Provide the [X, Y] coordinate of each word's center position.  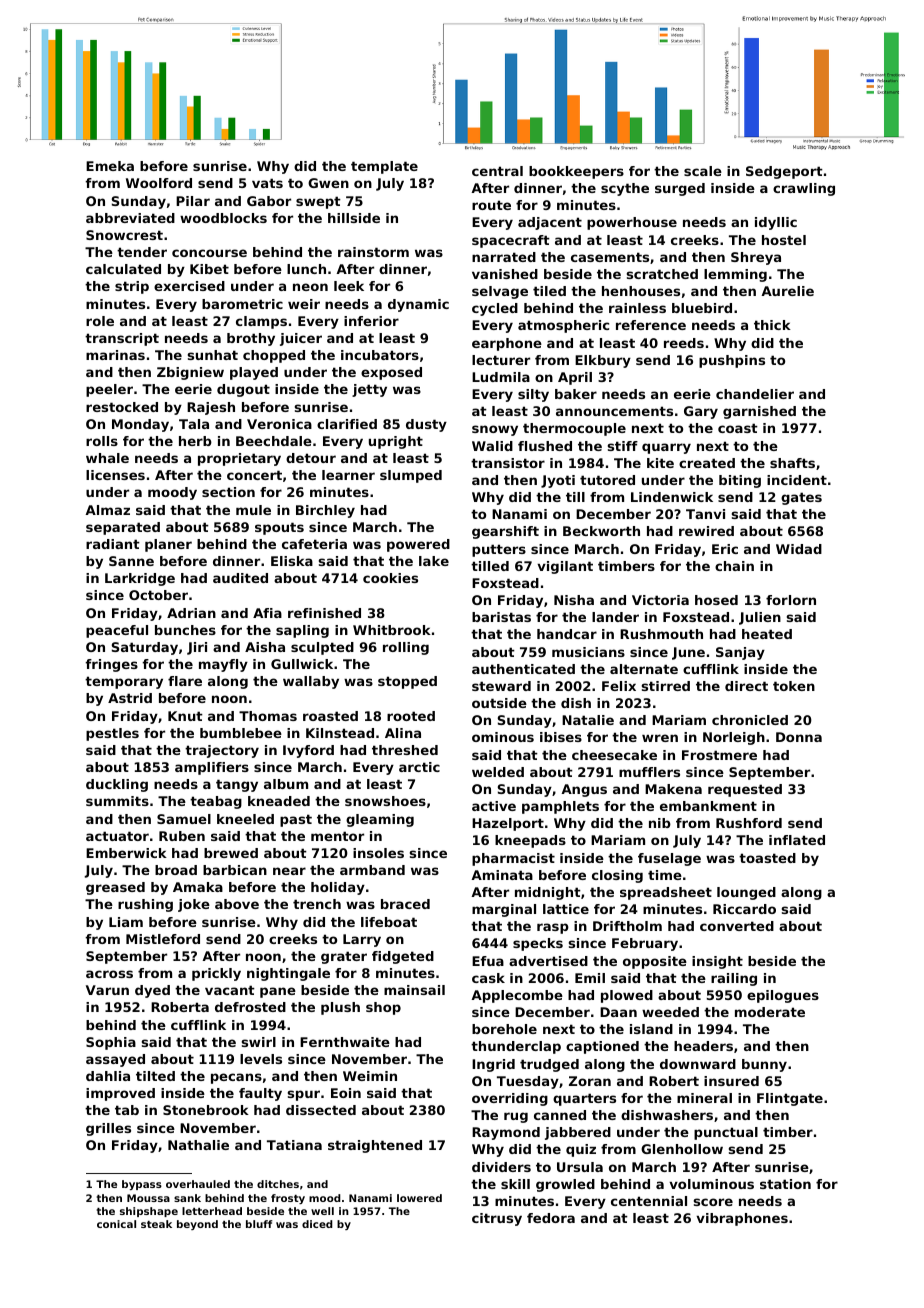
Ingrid [493, 1065]
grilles [108, 1129]
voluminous [711, 1184]
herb [195, 441]
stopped [407, 682]
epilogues [783, 996]
